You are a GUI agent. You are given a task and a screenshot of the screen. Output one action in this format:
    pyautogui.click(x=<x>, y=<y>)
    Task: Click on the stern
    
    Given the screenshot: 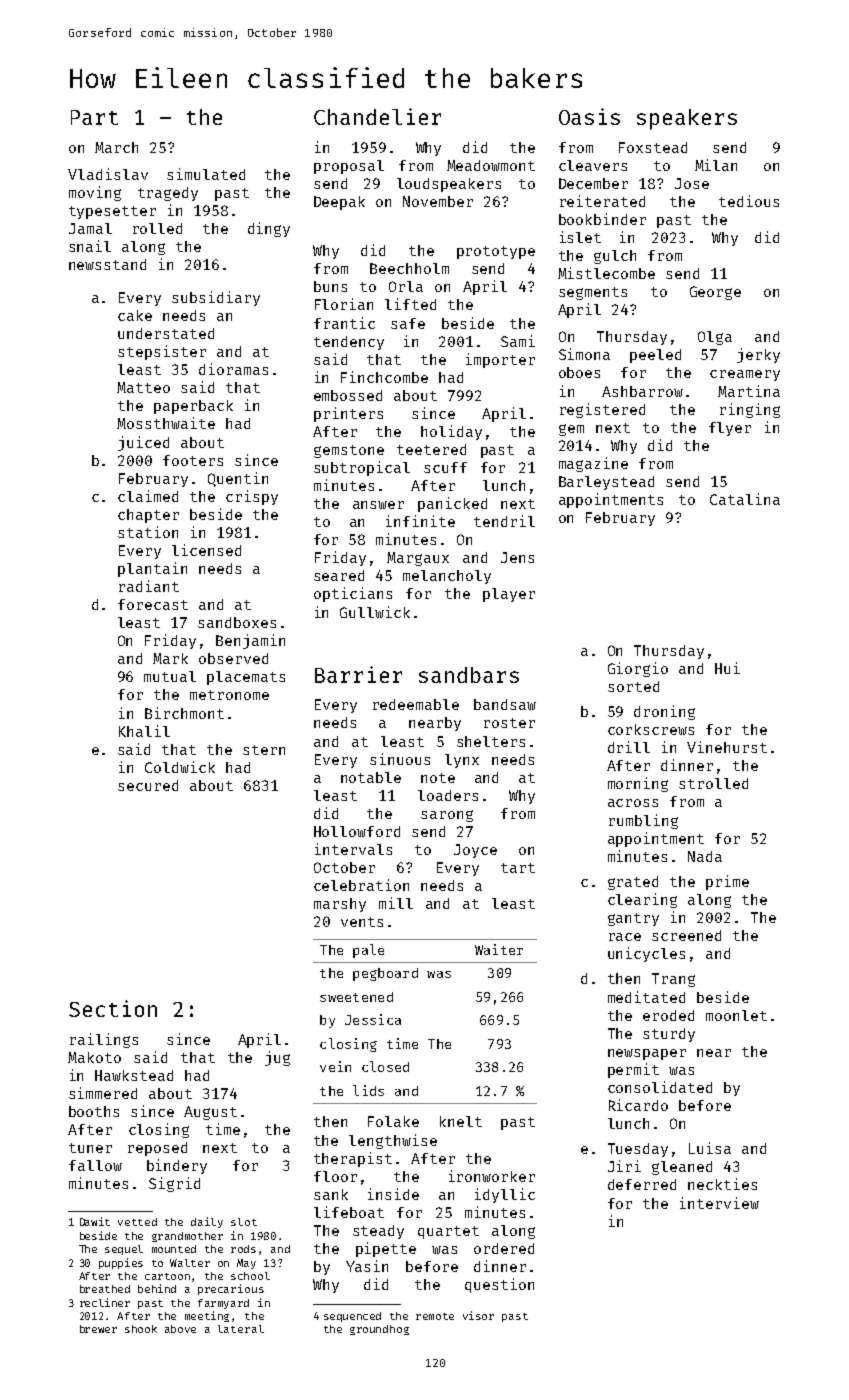 What is the action you would take?
    pyautogui.click(x=264, y=750)
